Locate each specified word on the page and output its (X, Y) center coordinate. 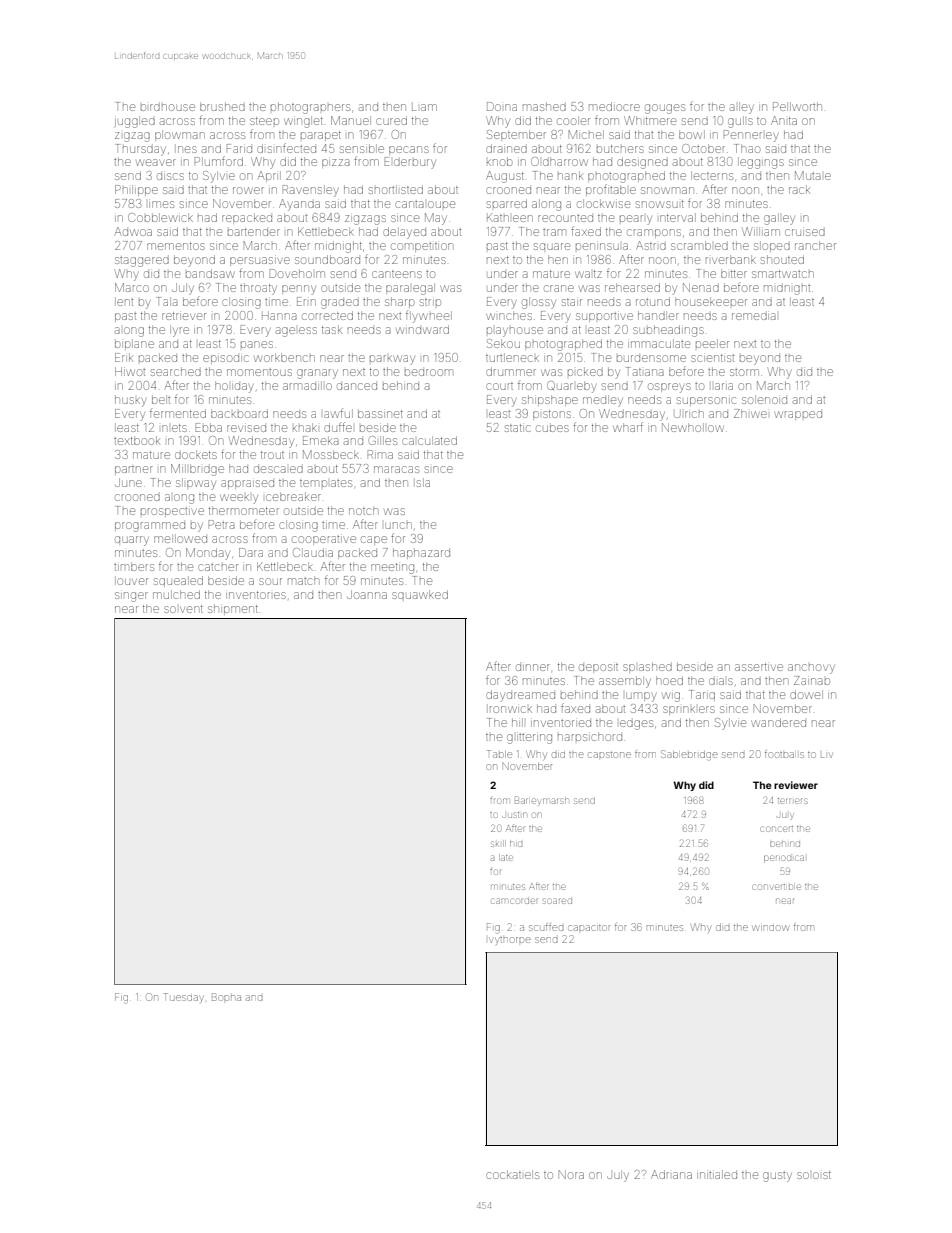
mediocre (614, 106)
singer (131, 597)
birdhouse (168, 107)
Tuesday (183, 997)
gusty (777, 1177)
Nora (571, 1174)
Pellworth (797, 106)
